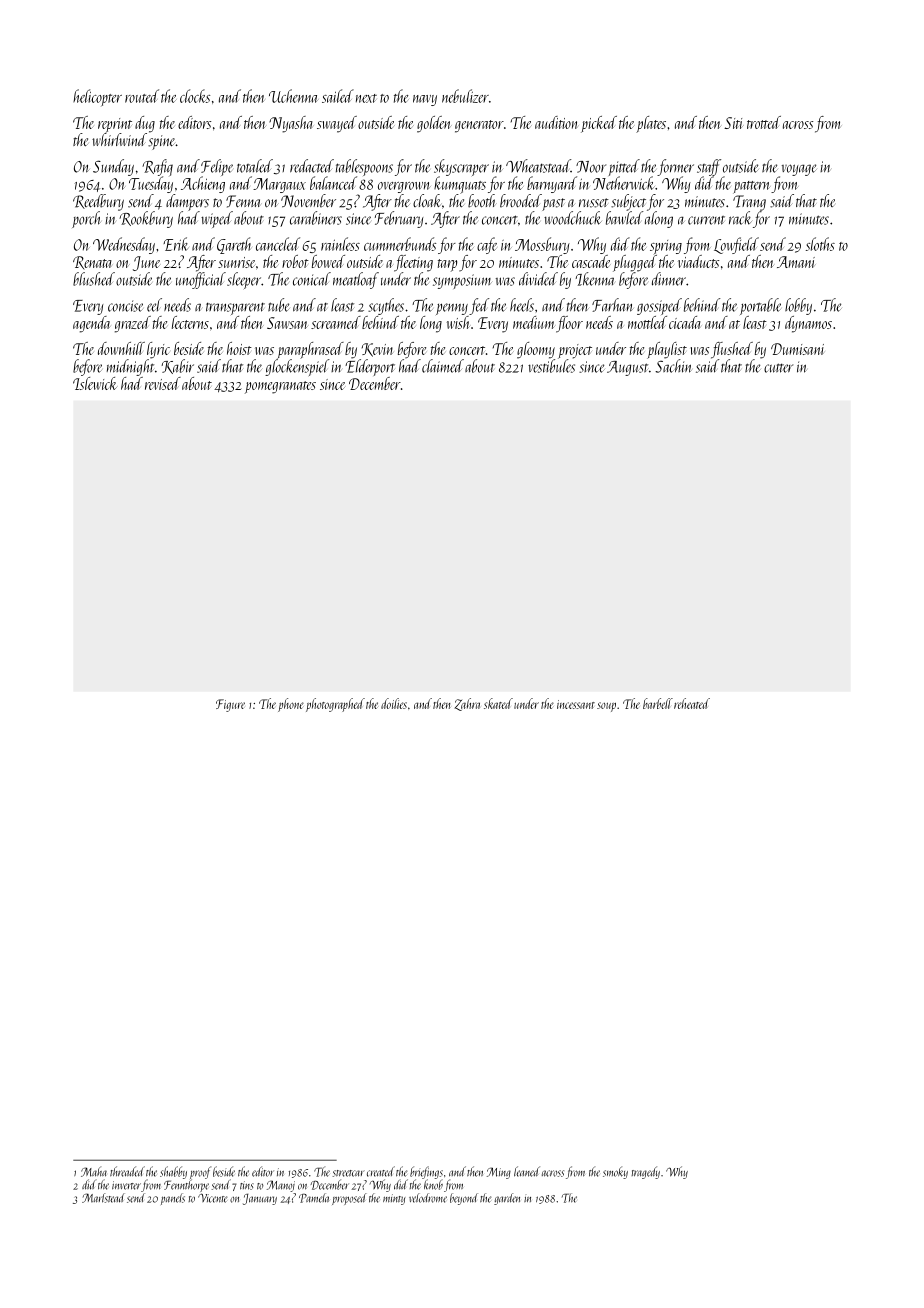  I want to click on Marlstead, so click(103, 1198).
